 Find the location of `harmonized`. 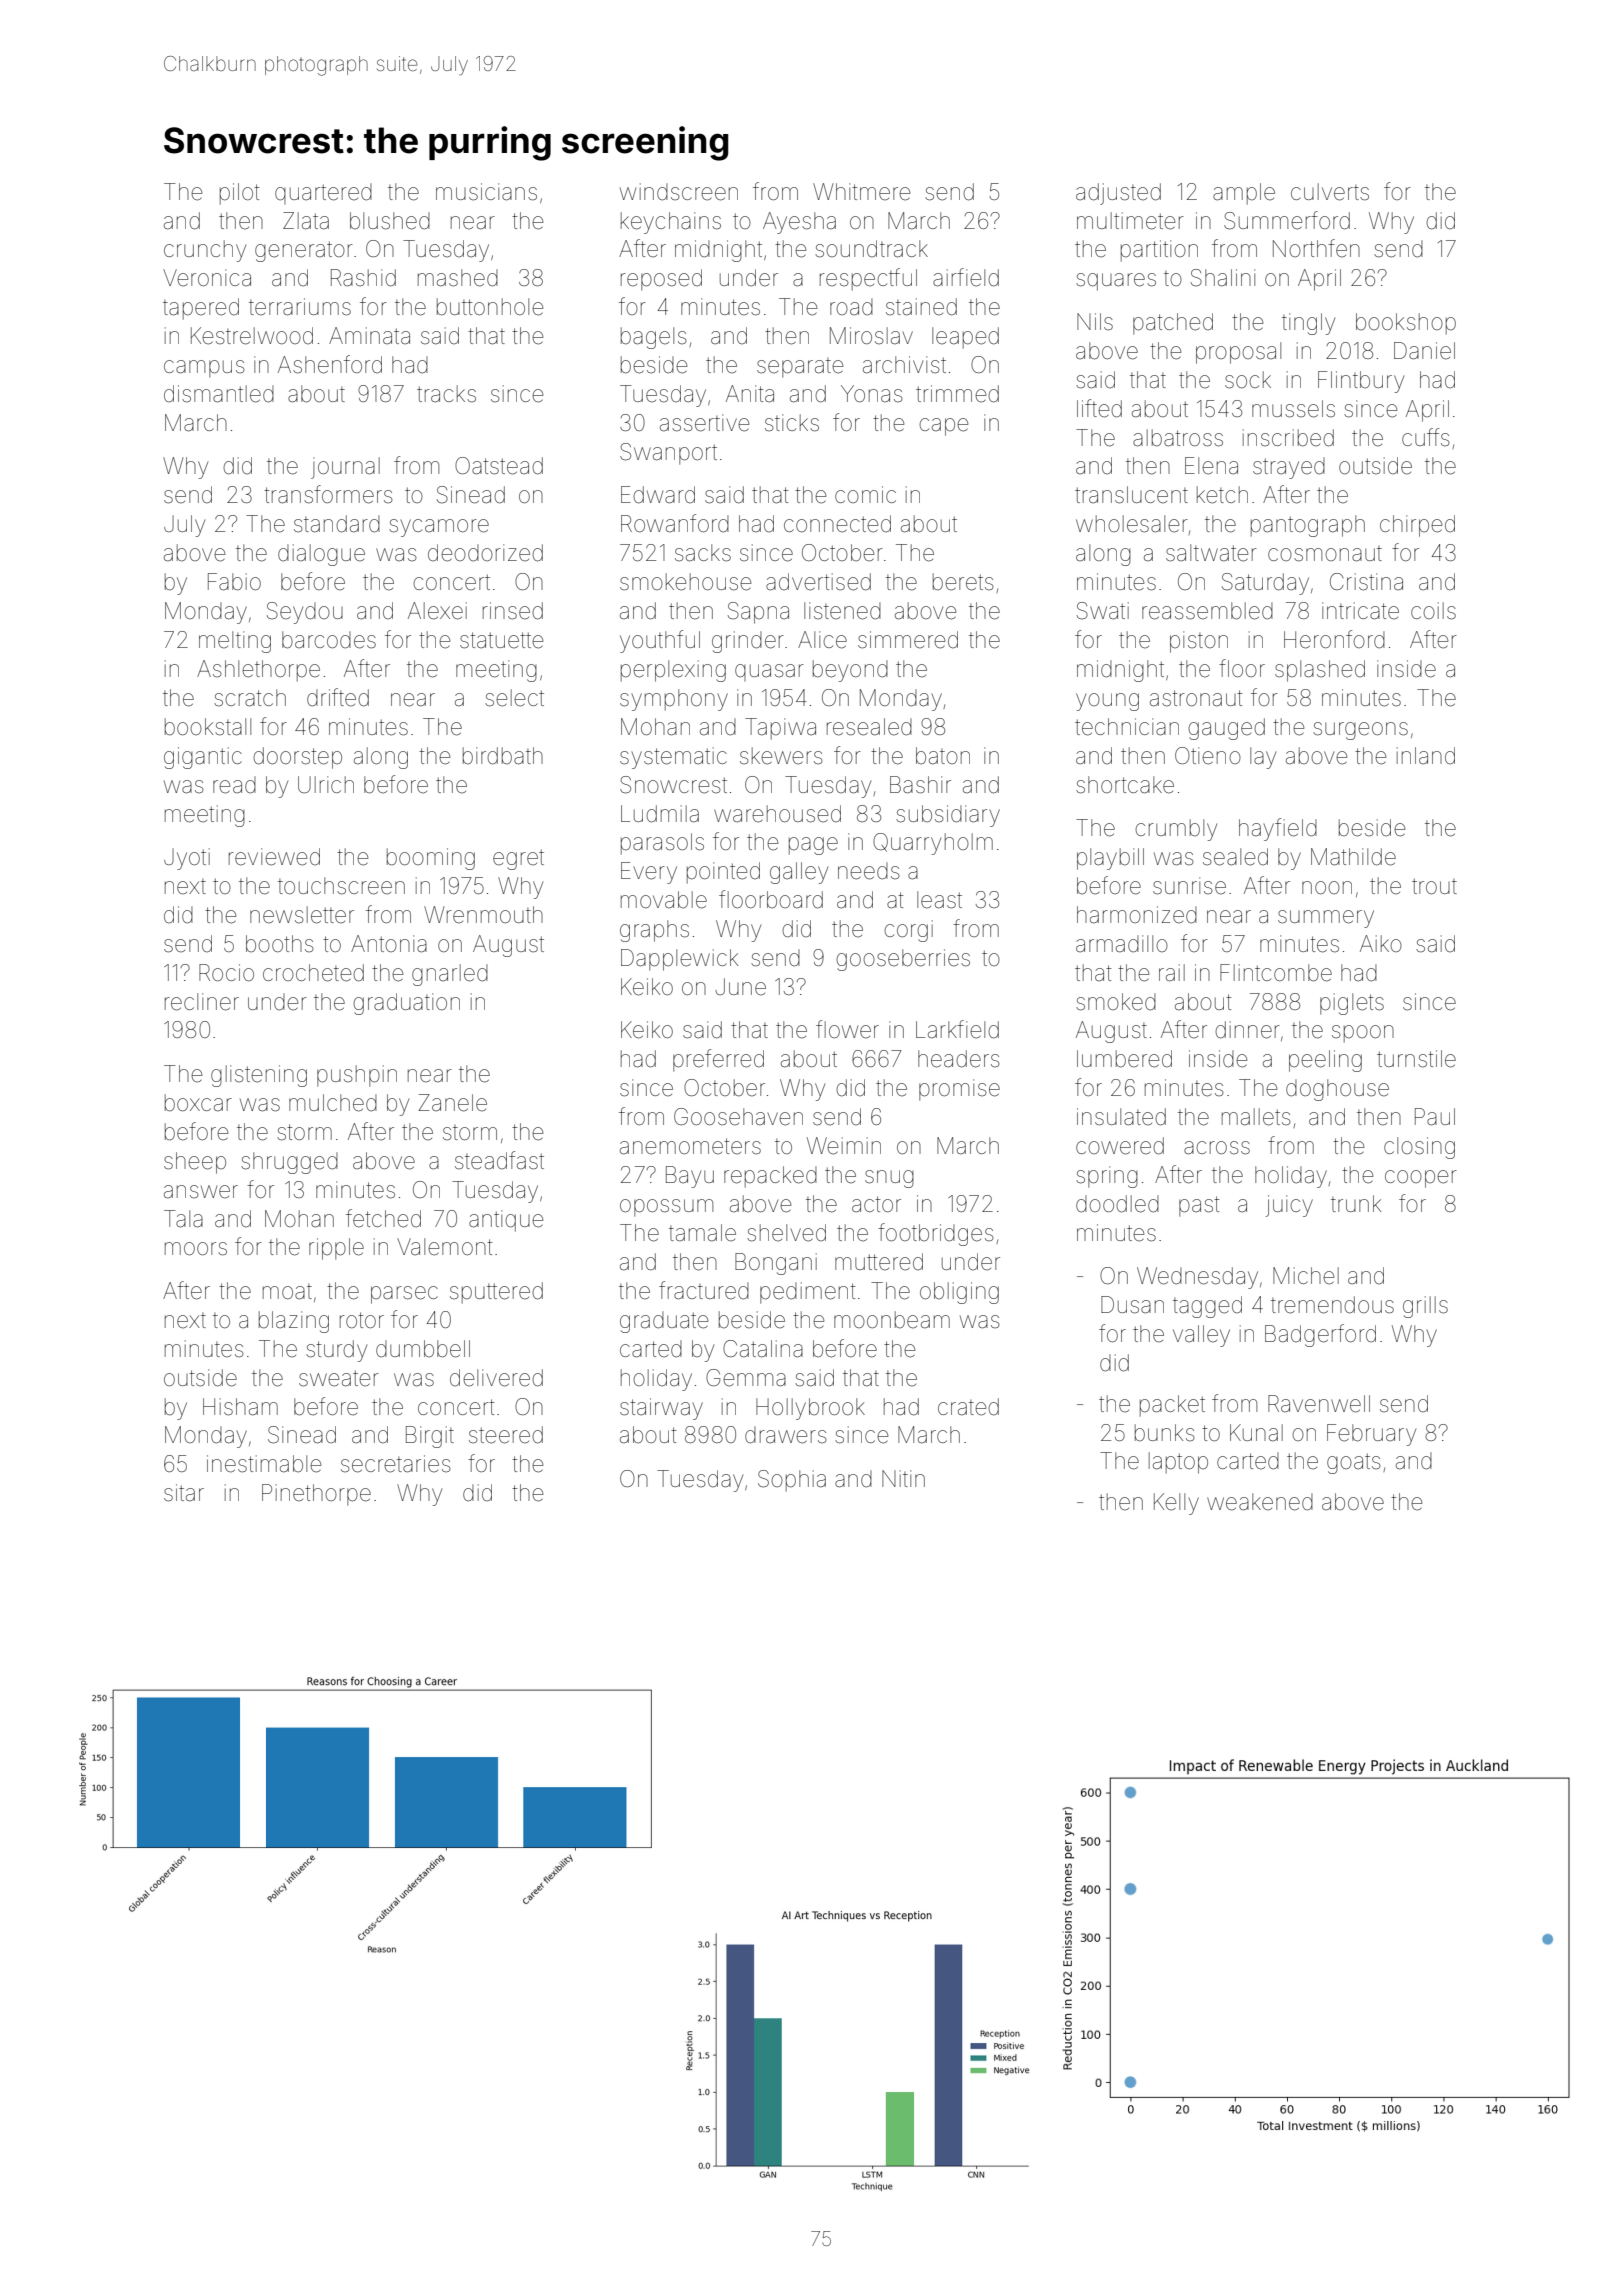

harmonized is located at coordinates (1137, 915).
